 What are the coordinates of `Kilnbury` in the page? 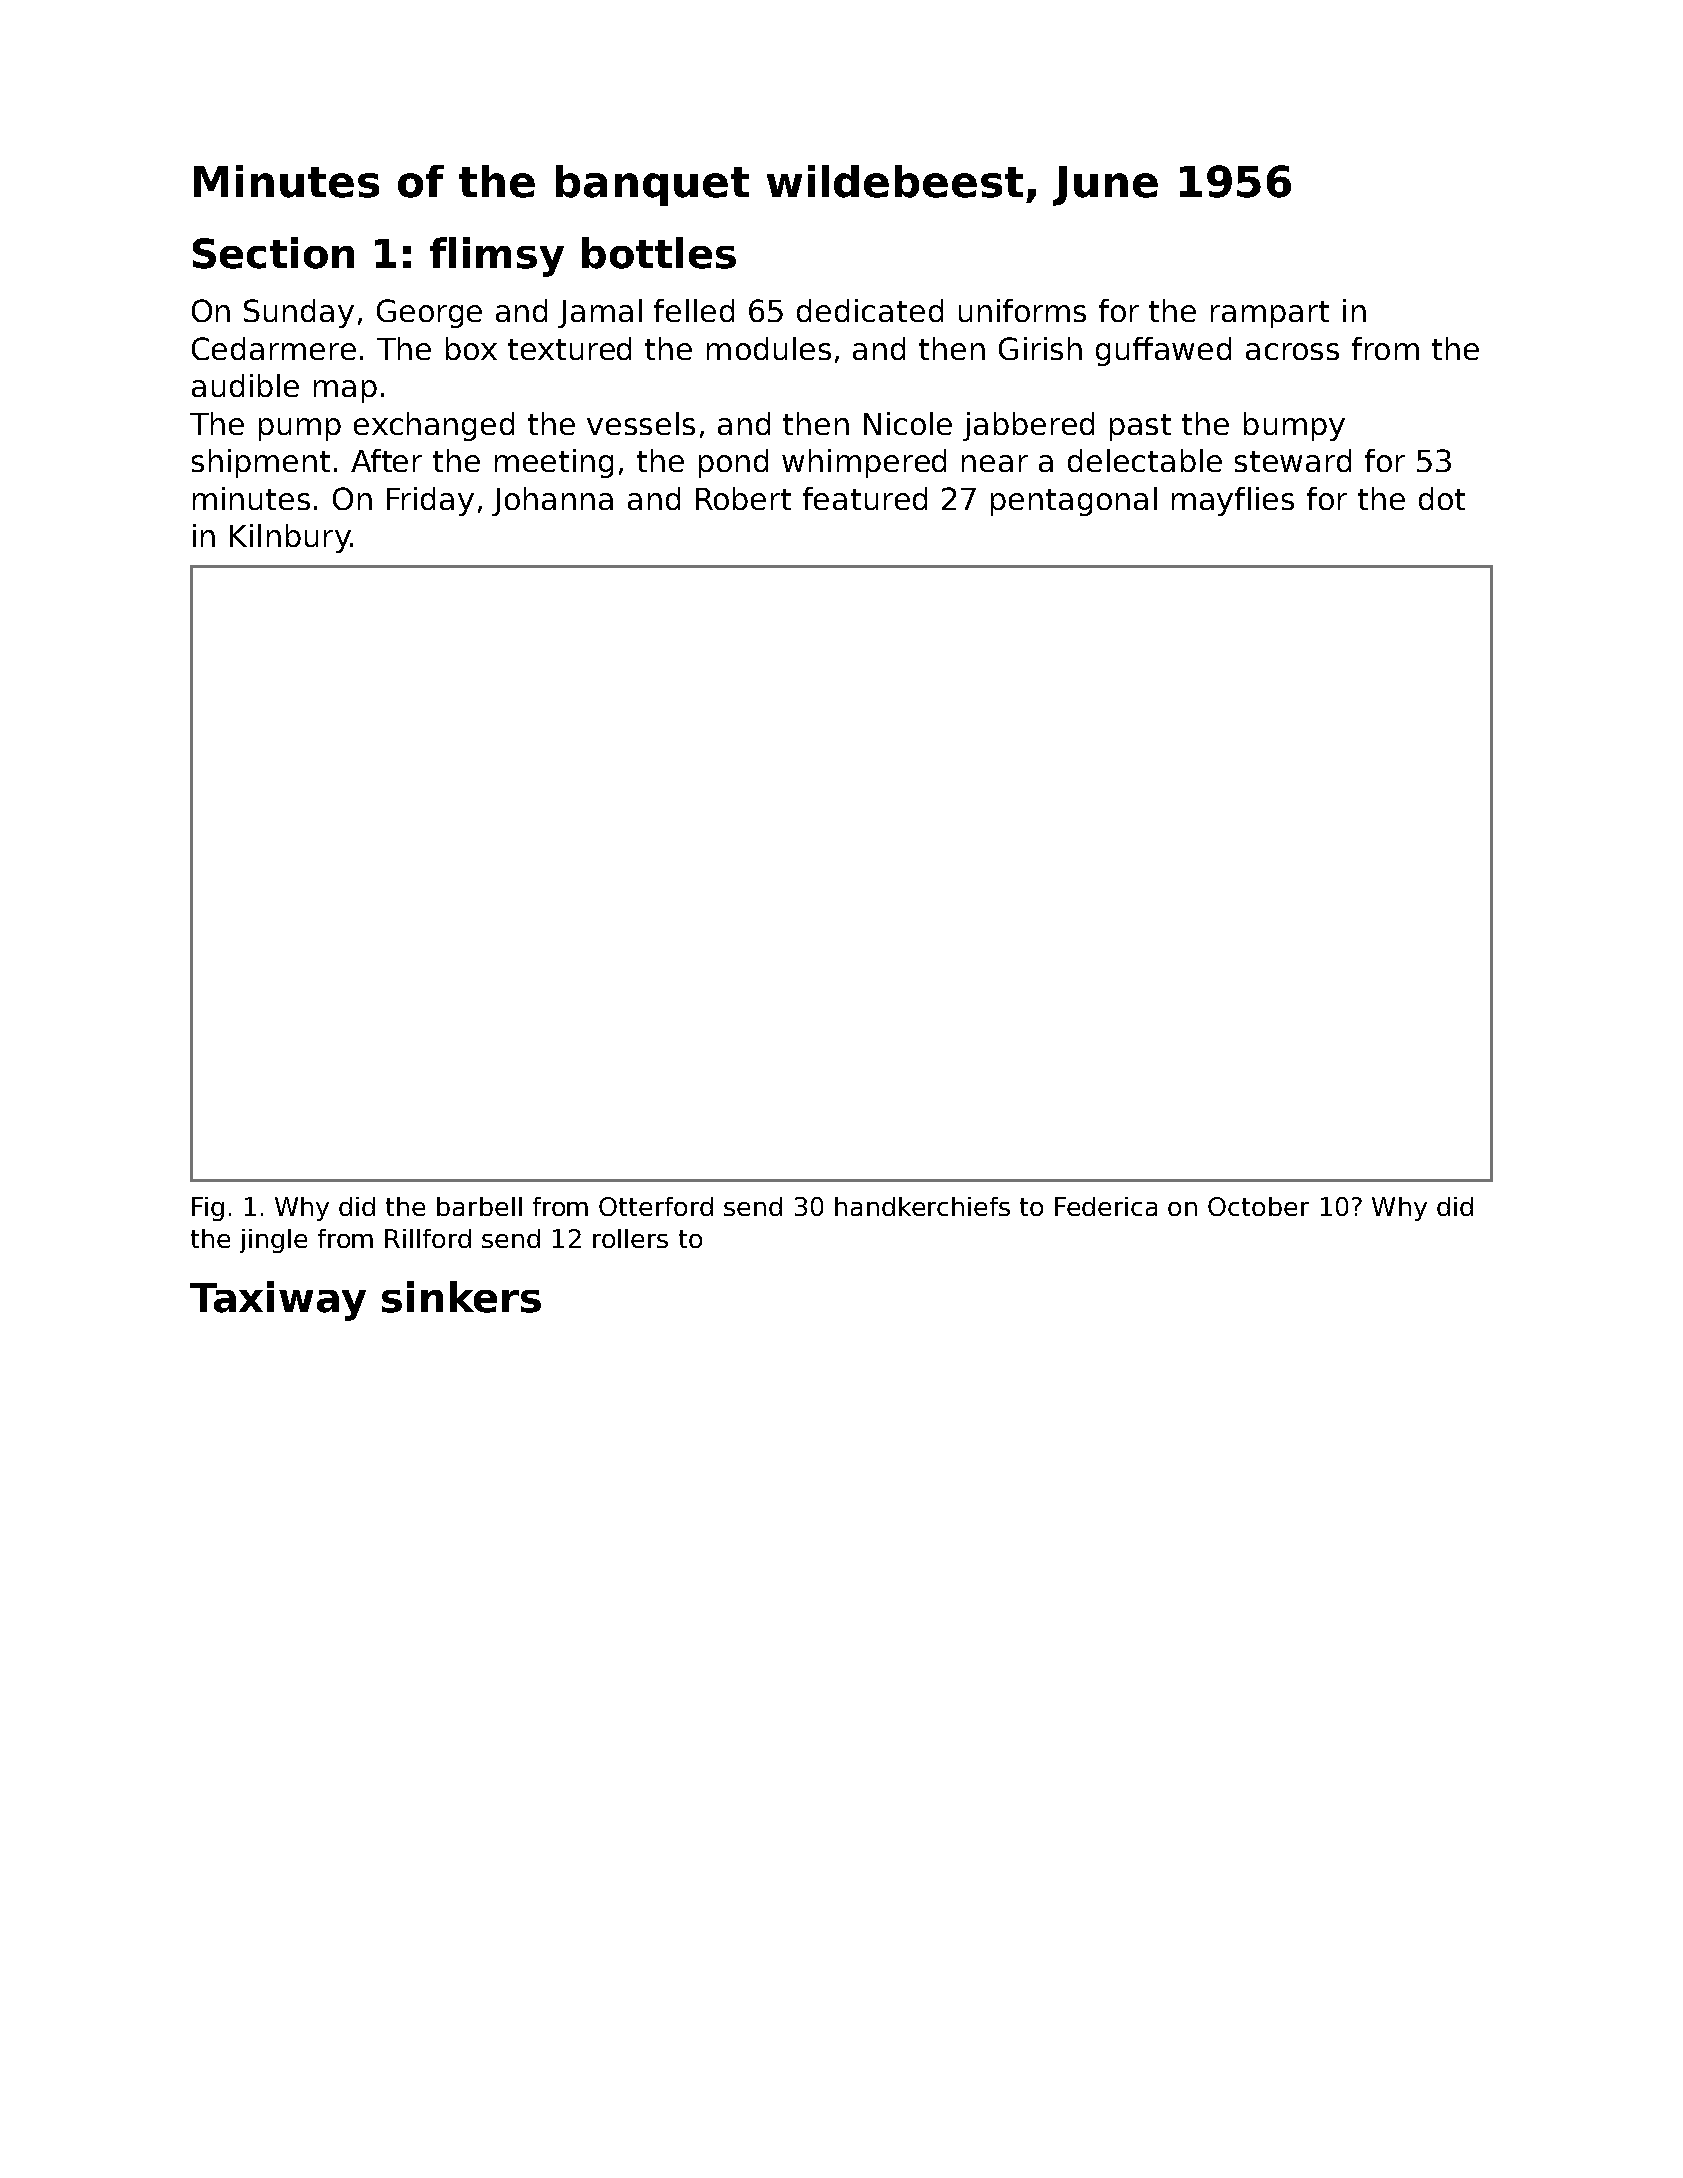 It's located at (290, 538).
